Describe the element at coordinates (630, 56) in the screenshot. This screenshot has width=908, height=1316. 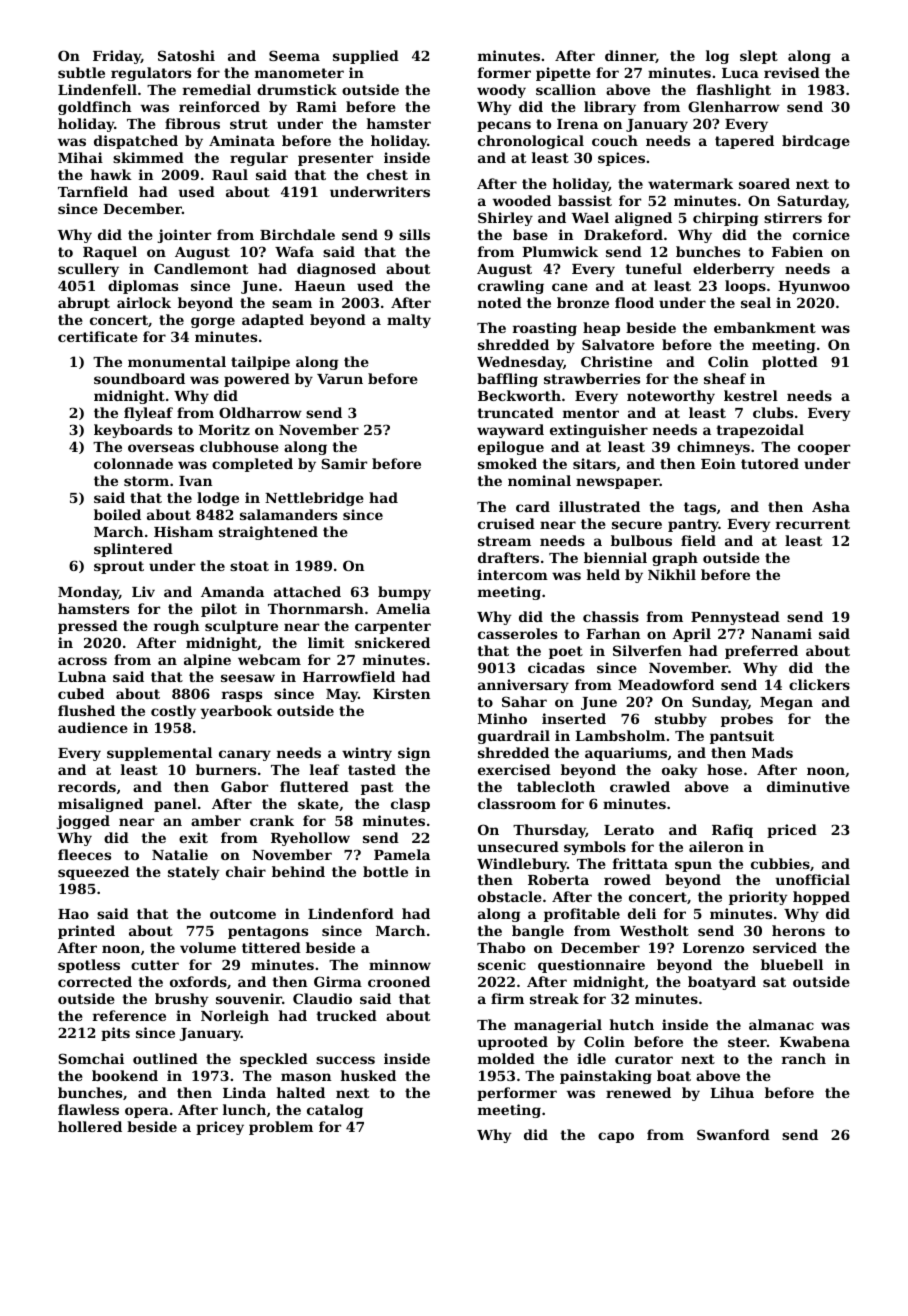
I see `dinner` at that location.
